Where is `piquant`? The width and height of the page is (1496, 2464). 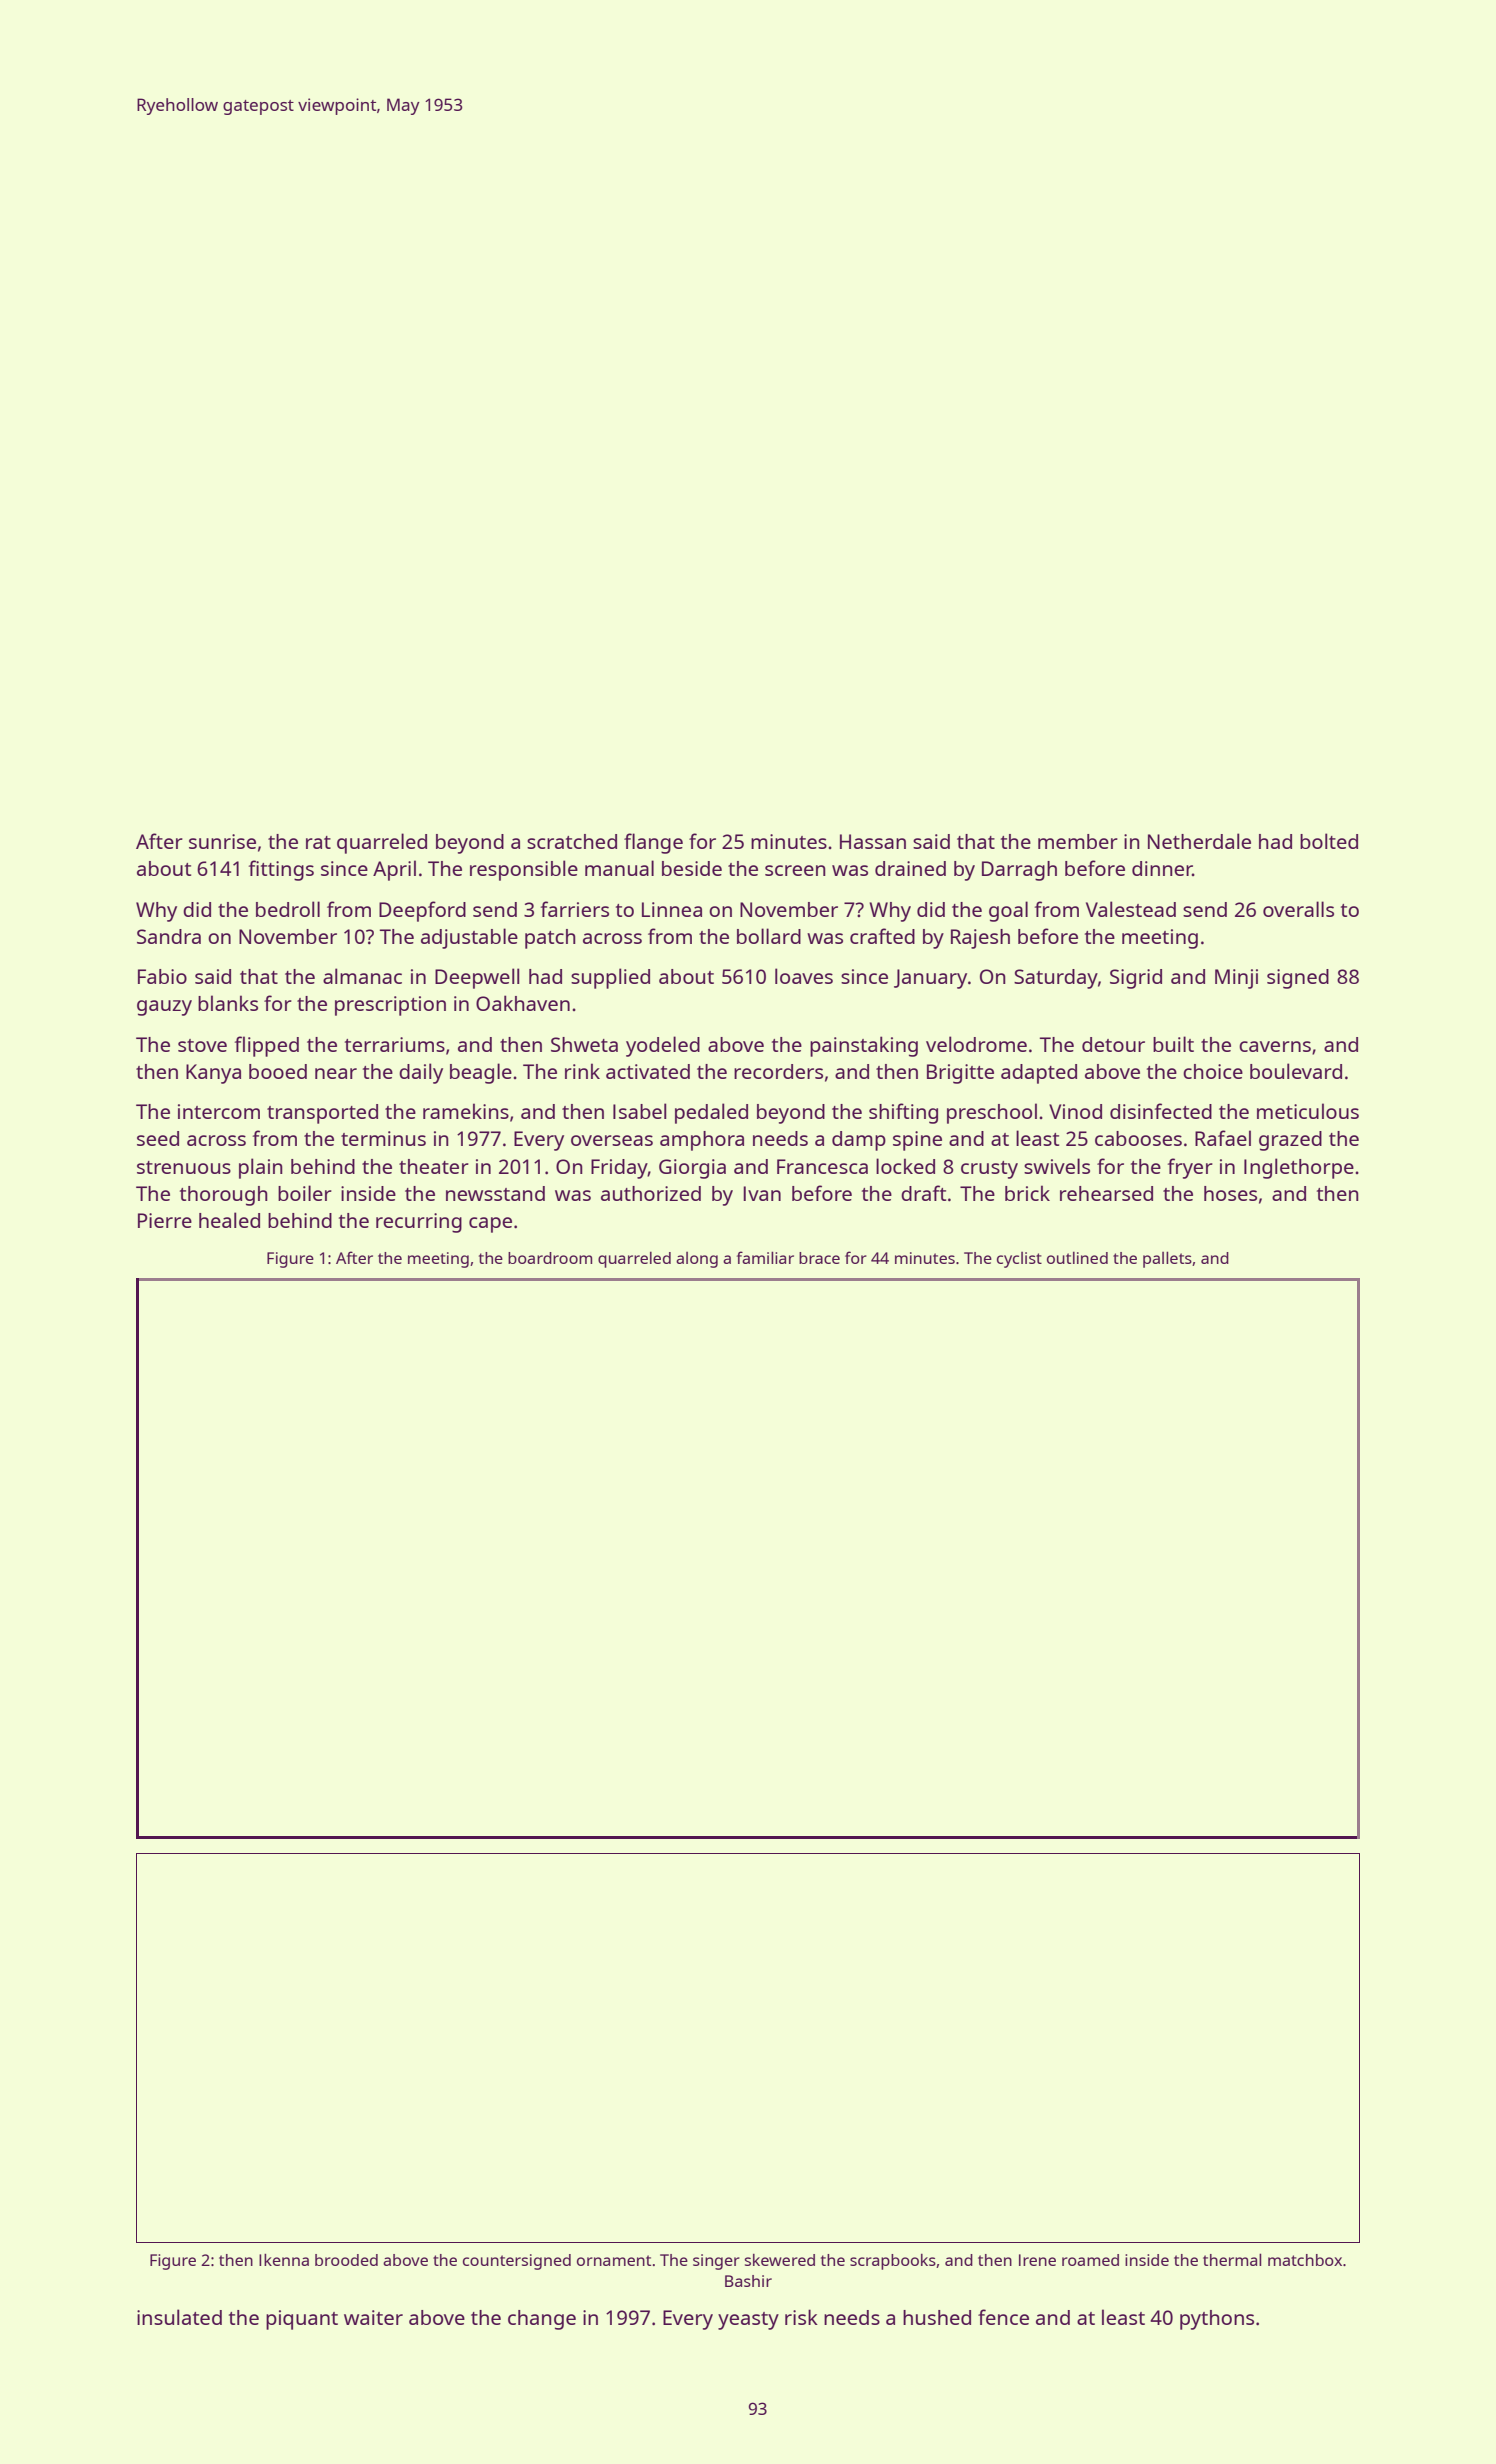
piquant is located at coordinates (302, 2320).
